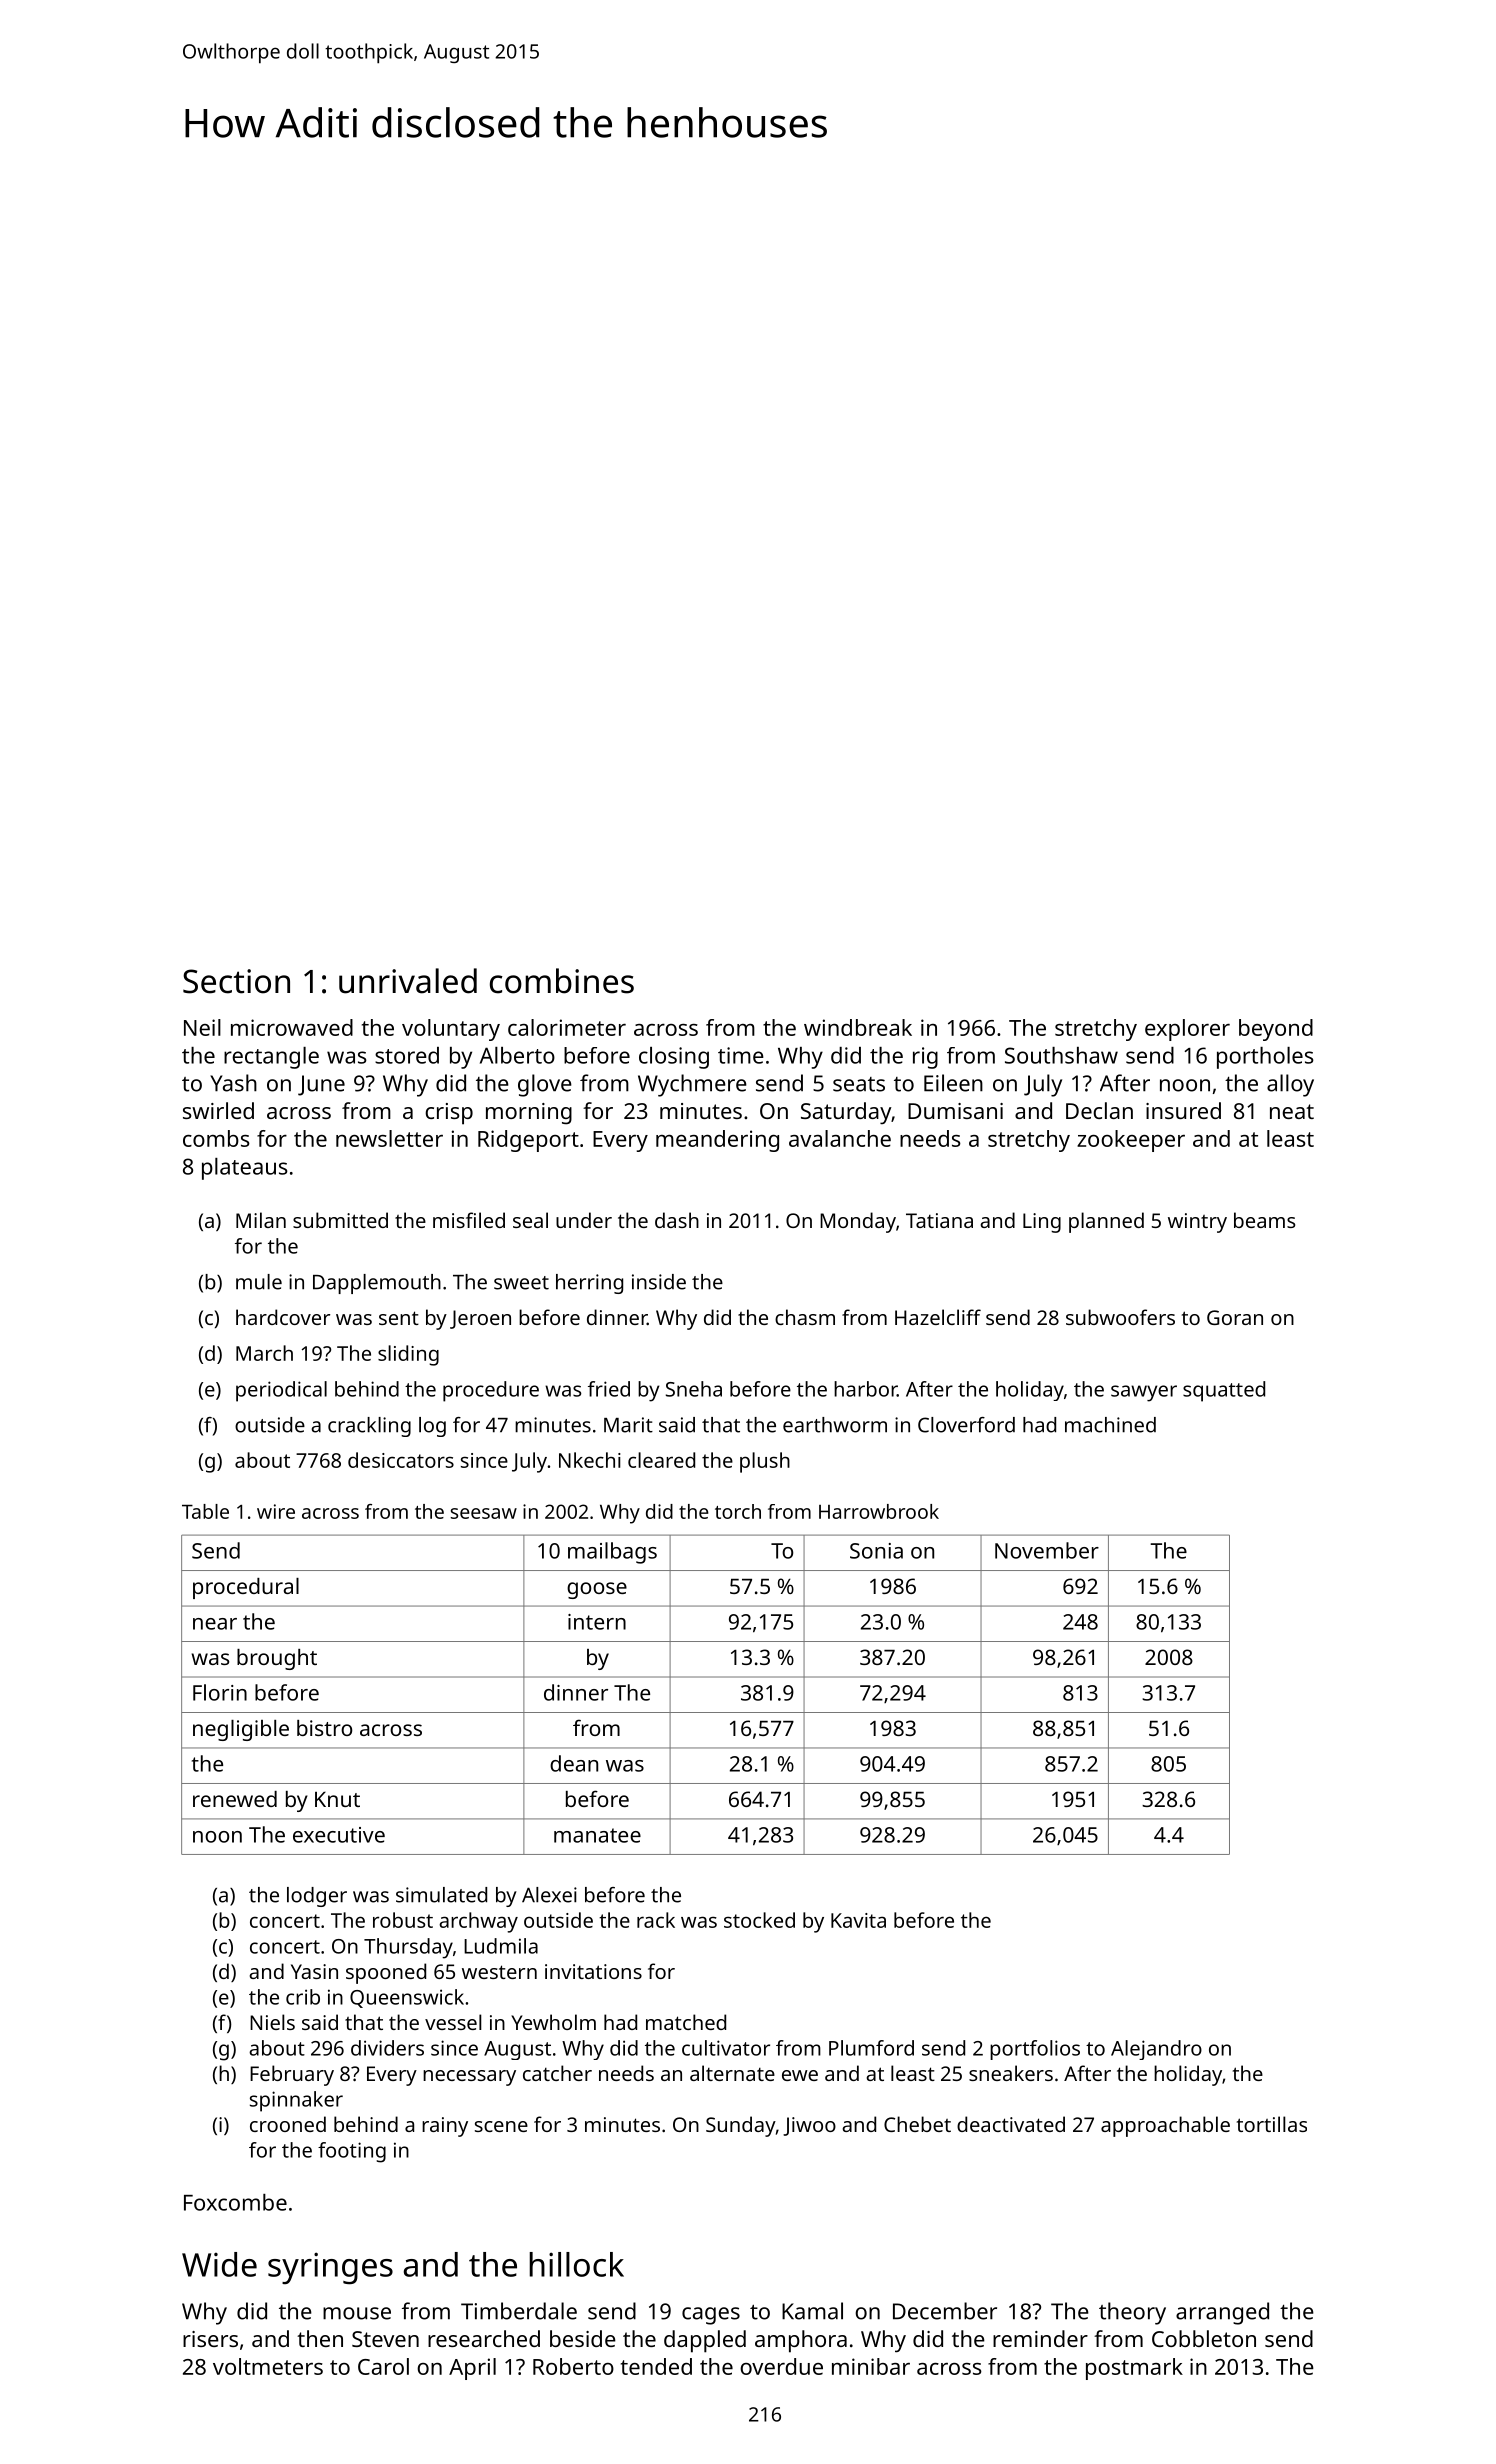 The width and height of the screenshot is (1496, 2464). I want to click on Plumford, so click(871, 2048).
